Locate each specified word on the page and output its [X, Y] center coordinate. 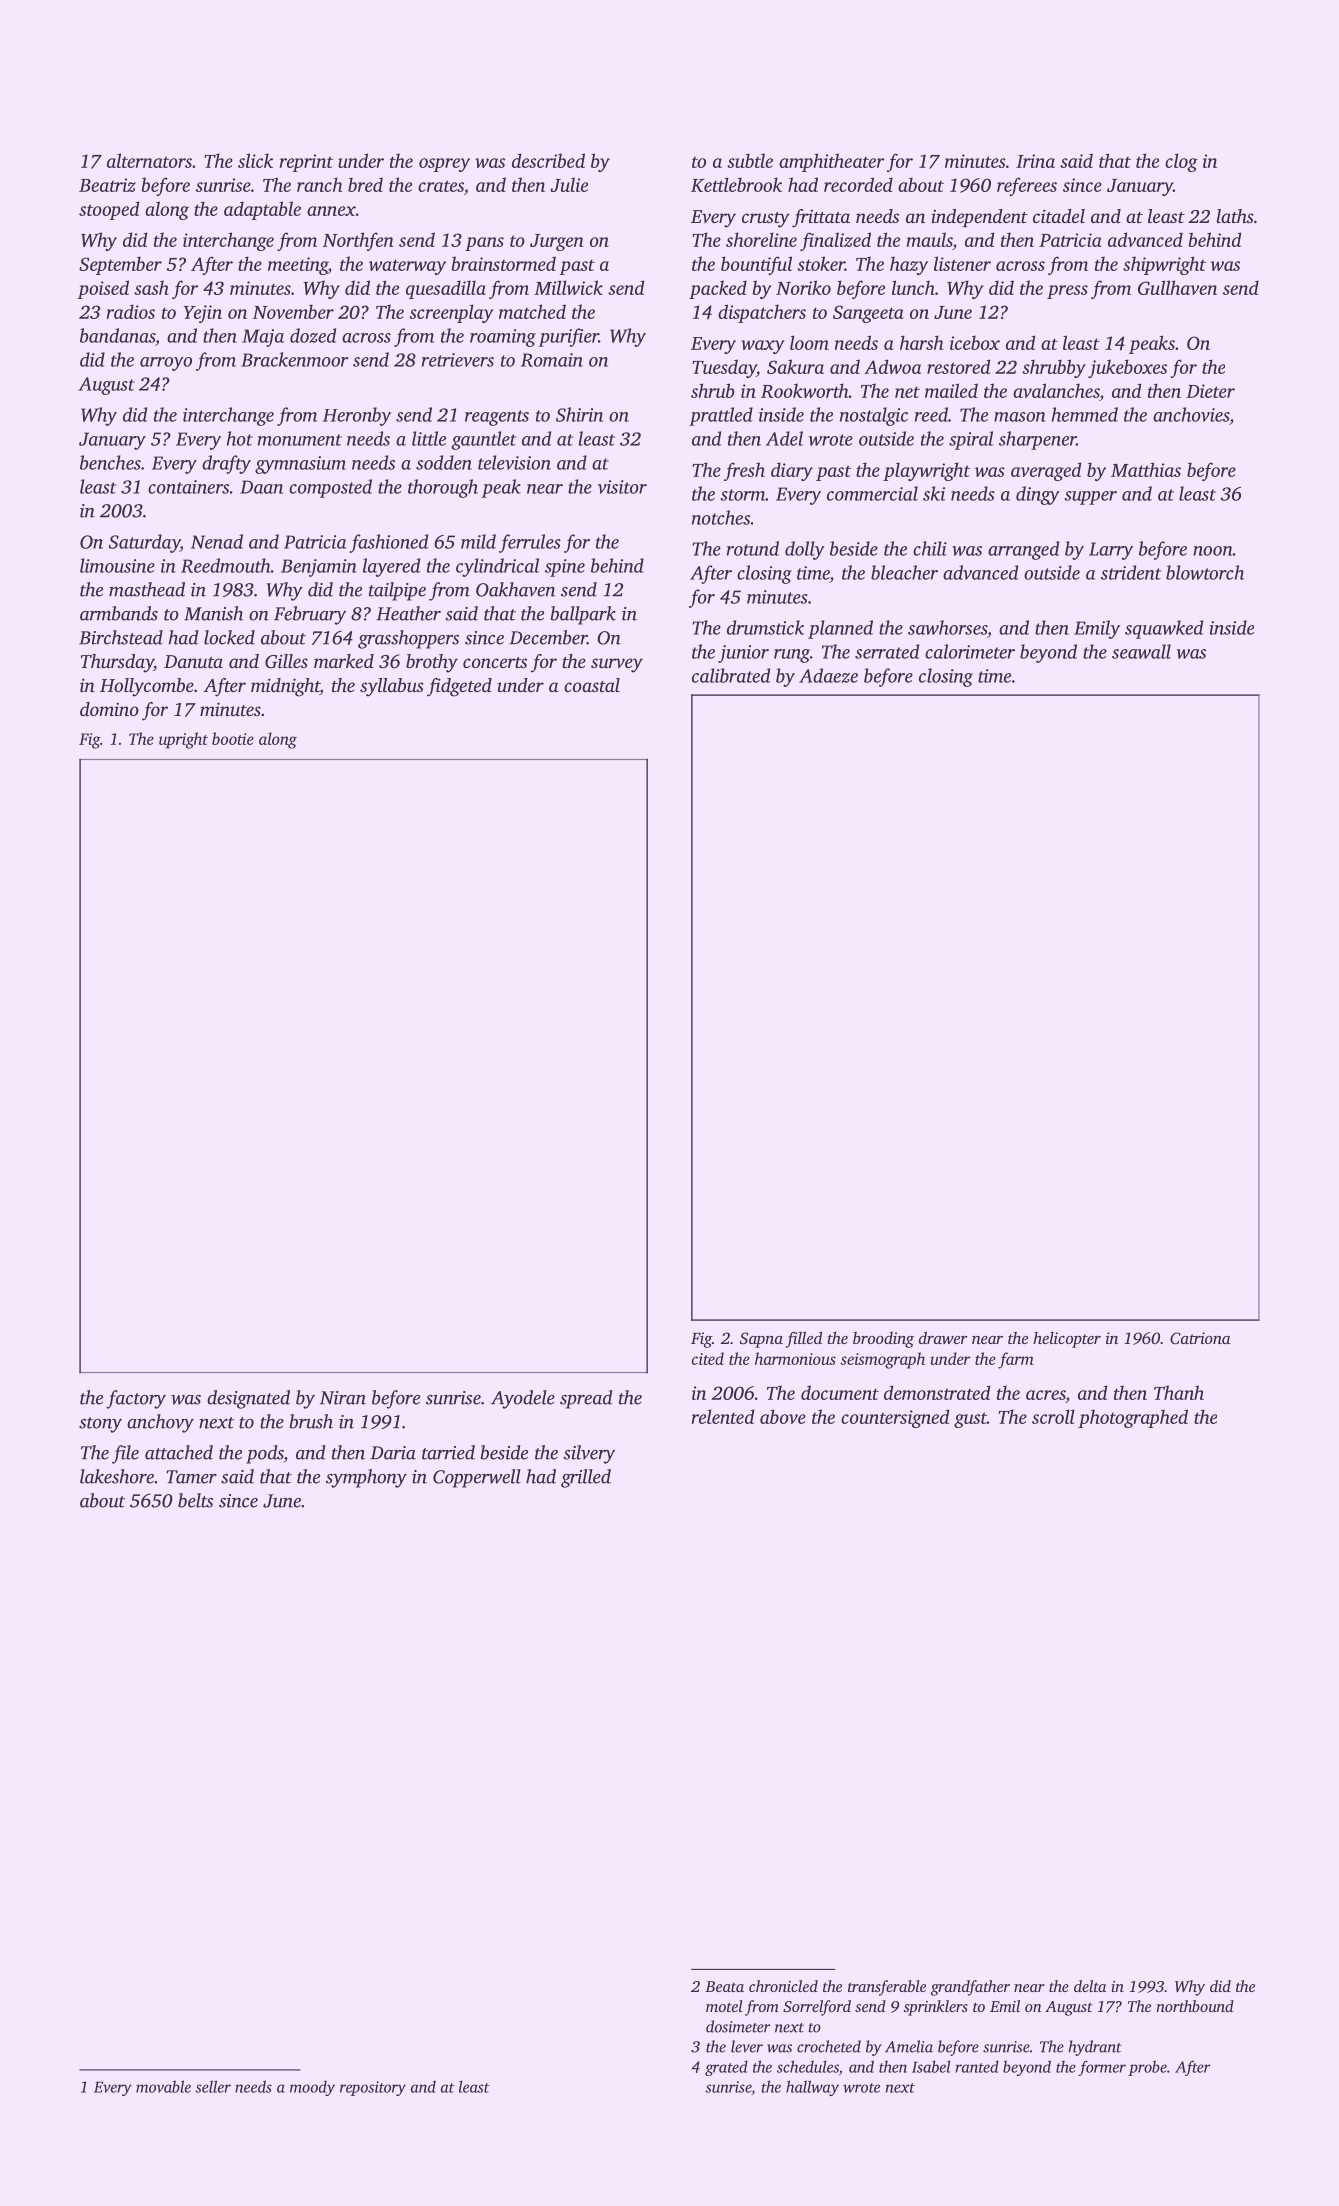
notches [721, 517]
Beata [724, 1986]
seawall [1141, 651]
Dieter [1210, 391]
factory [136, 1399]
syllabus [392, 687]
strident [1131, 572]
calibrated [731, 675]
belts [195, 1500]
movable [163, 2086]
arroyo [166, 364]
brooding [883, 1340]
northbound [1195, 2006]
